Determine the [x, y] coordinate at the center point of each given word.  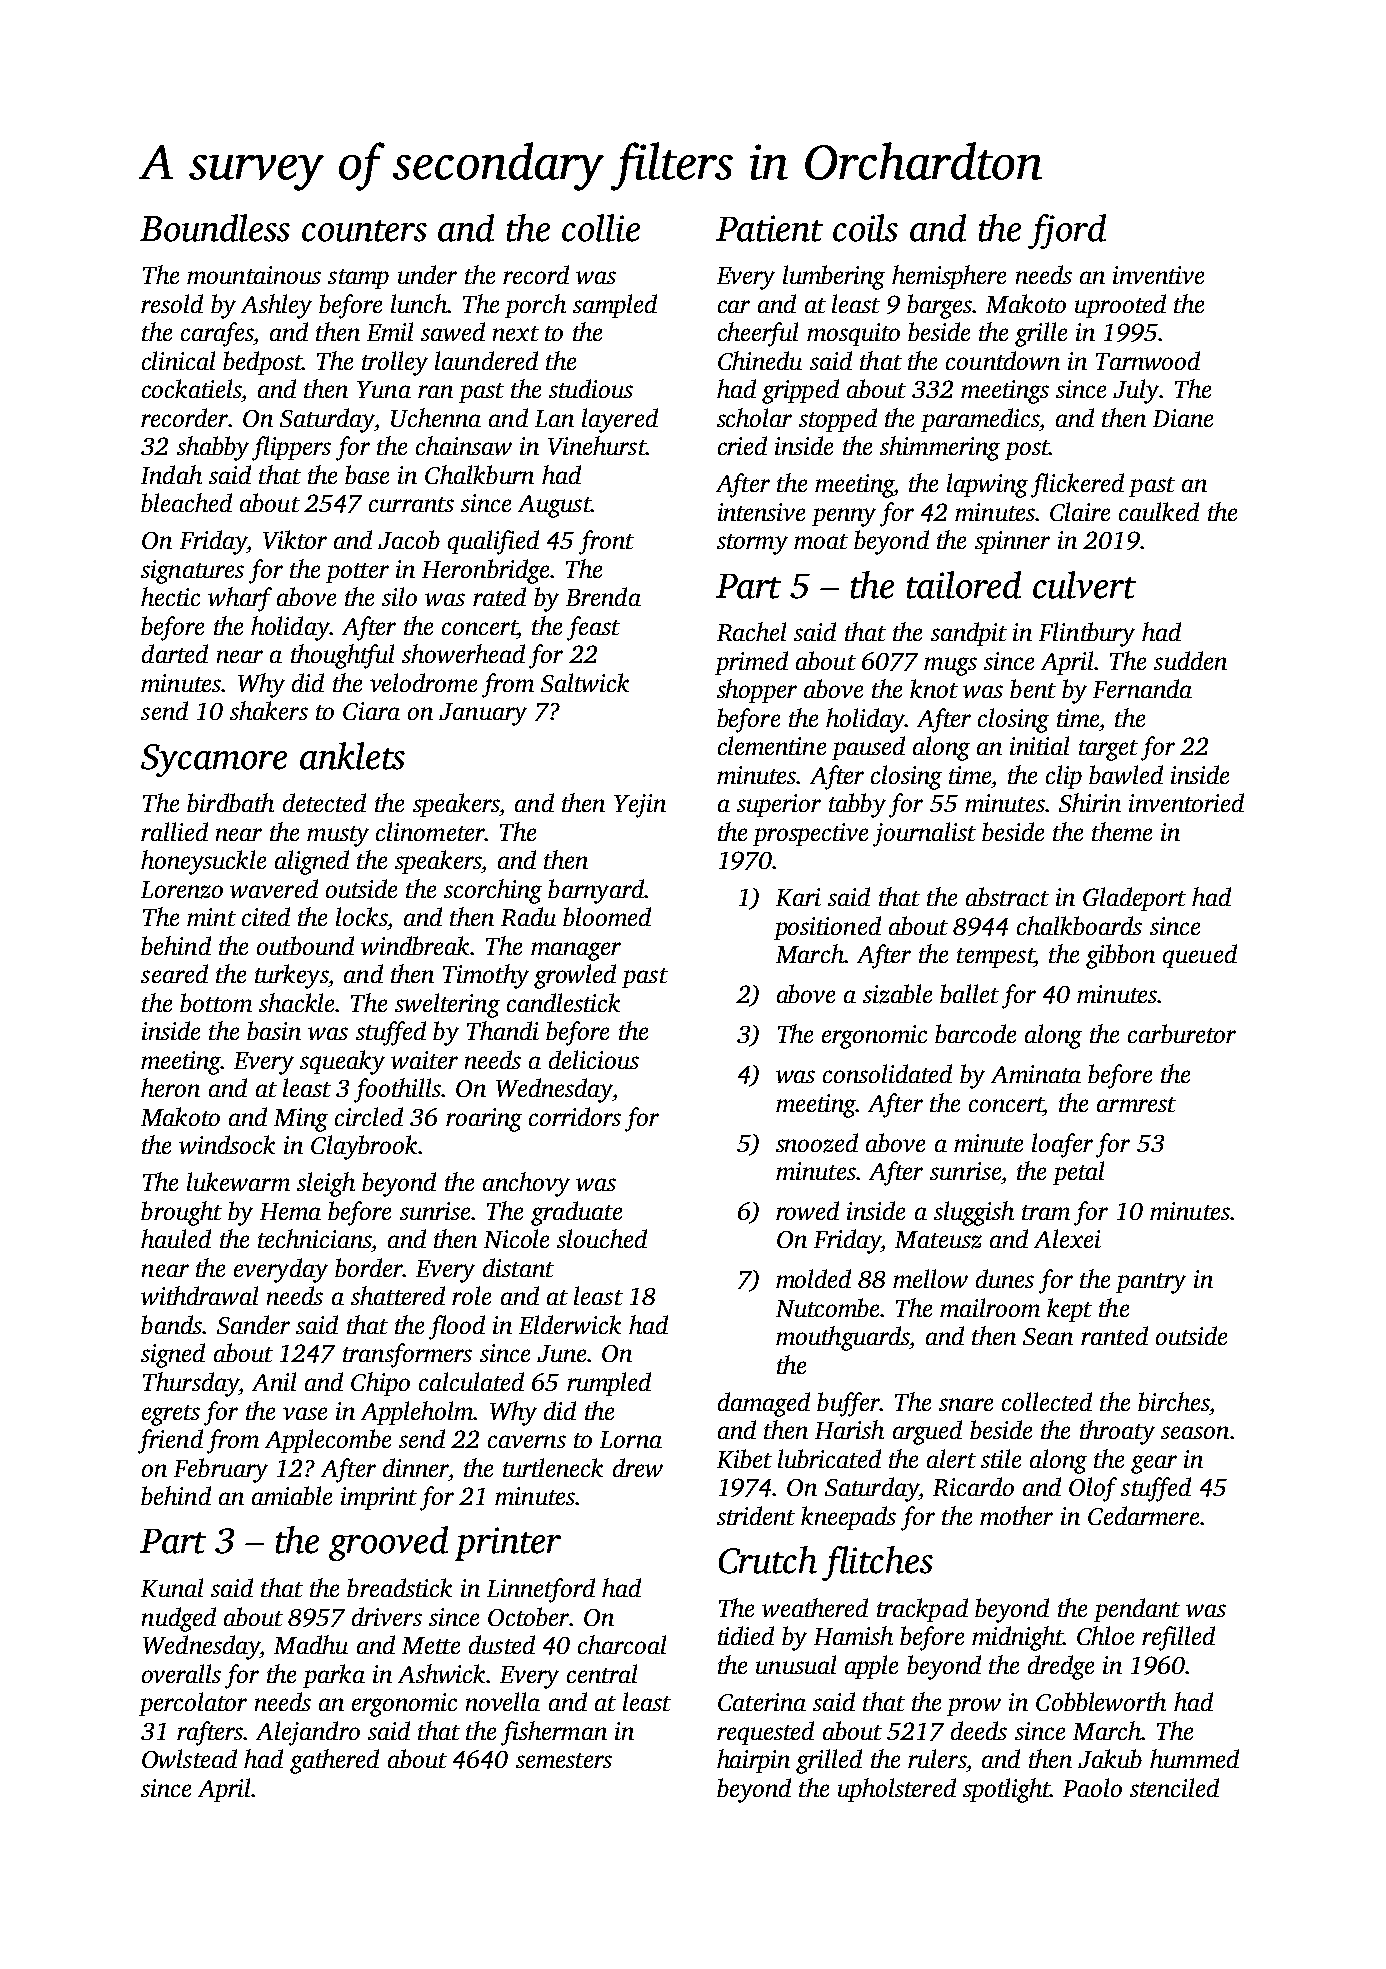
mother [1016, 1515]
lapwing [987, 485]
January [483, 714]
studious [591, 388]
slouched [602, 1238]
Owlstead [189, 1758]
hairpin [753, 1761]
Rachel [751, 631]
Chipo [380, 1384]
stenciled [1174, 1787]
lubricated [829, 1458]
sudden [1190, 660]
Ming [301, 1120]
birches [1173, 1401]
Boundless [215, 228]
